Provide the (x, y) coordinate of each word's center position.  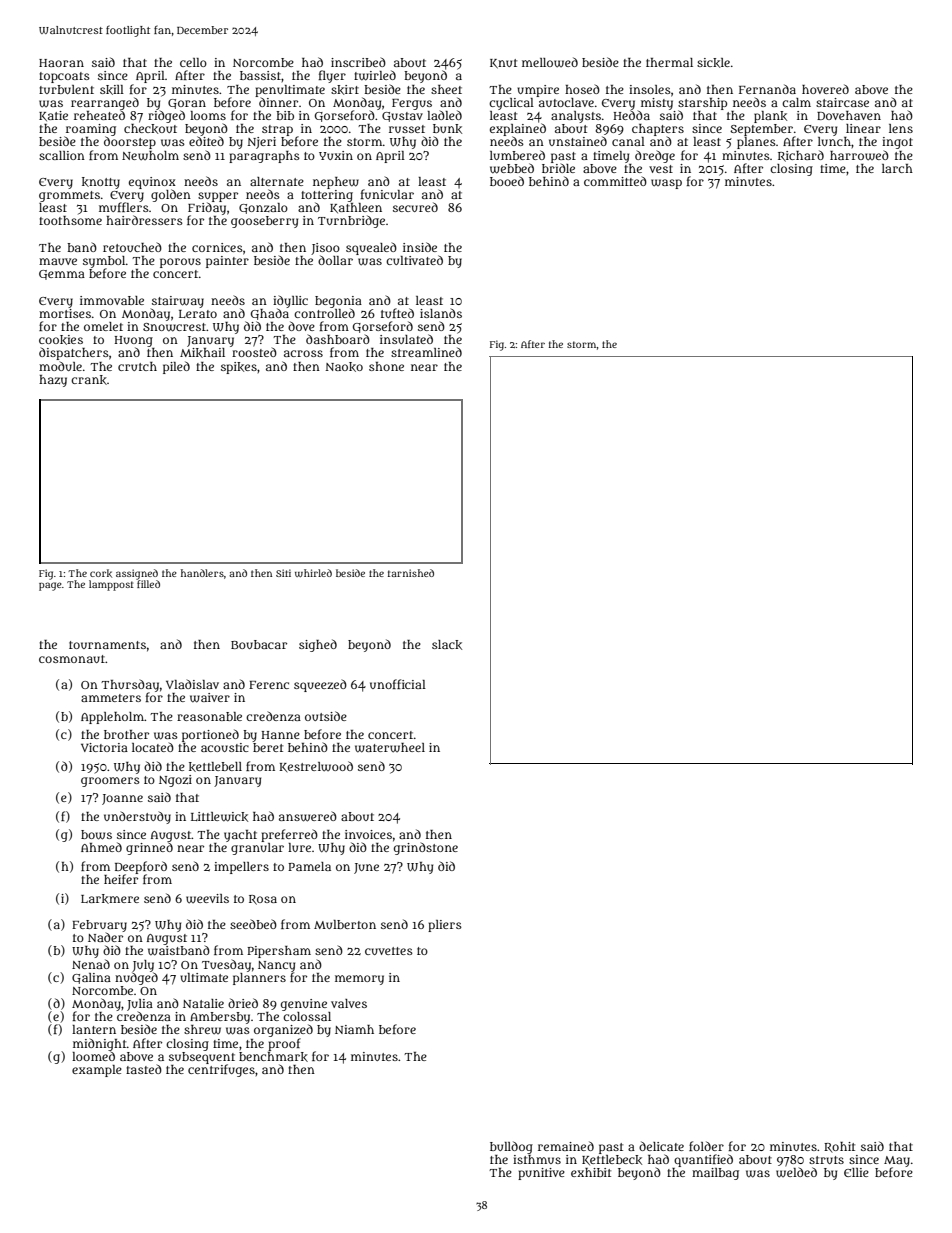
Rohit (839, 1147)
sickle (713, 63)
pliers (445, 926)
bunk (447, 129)
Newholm (150, 156)
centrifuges (221, 1070)
